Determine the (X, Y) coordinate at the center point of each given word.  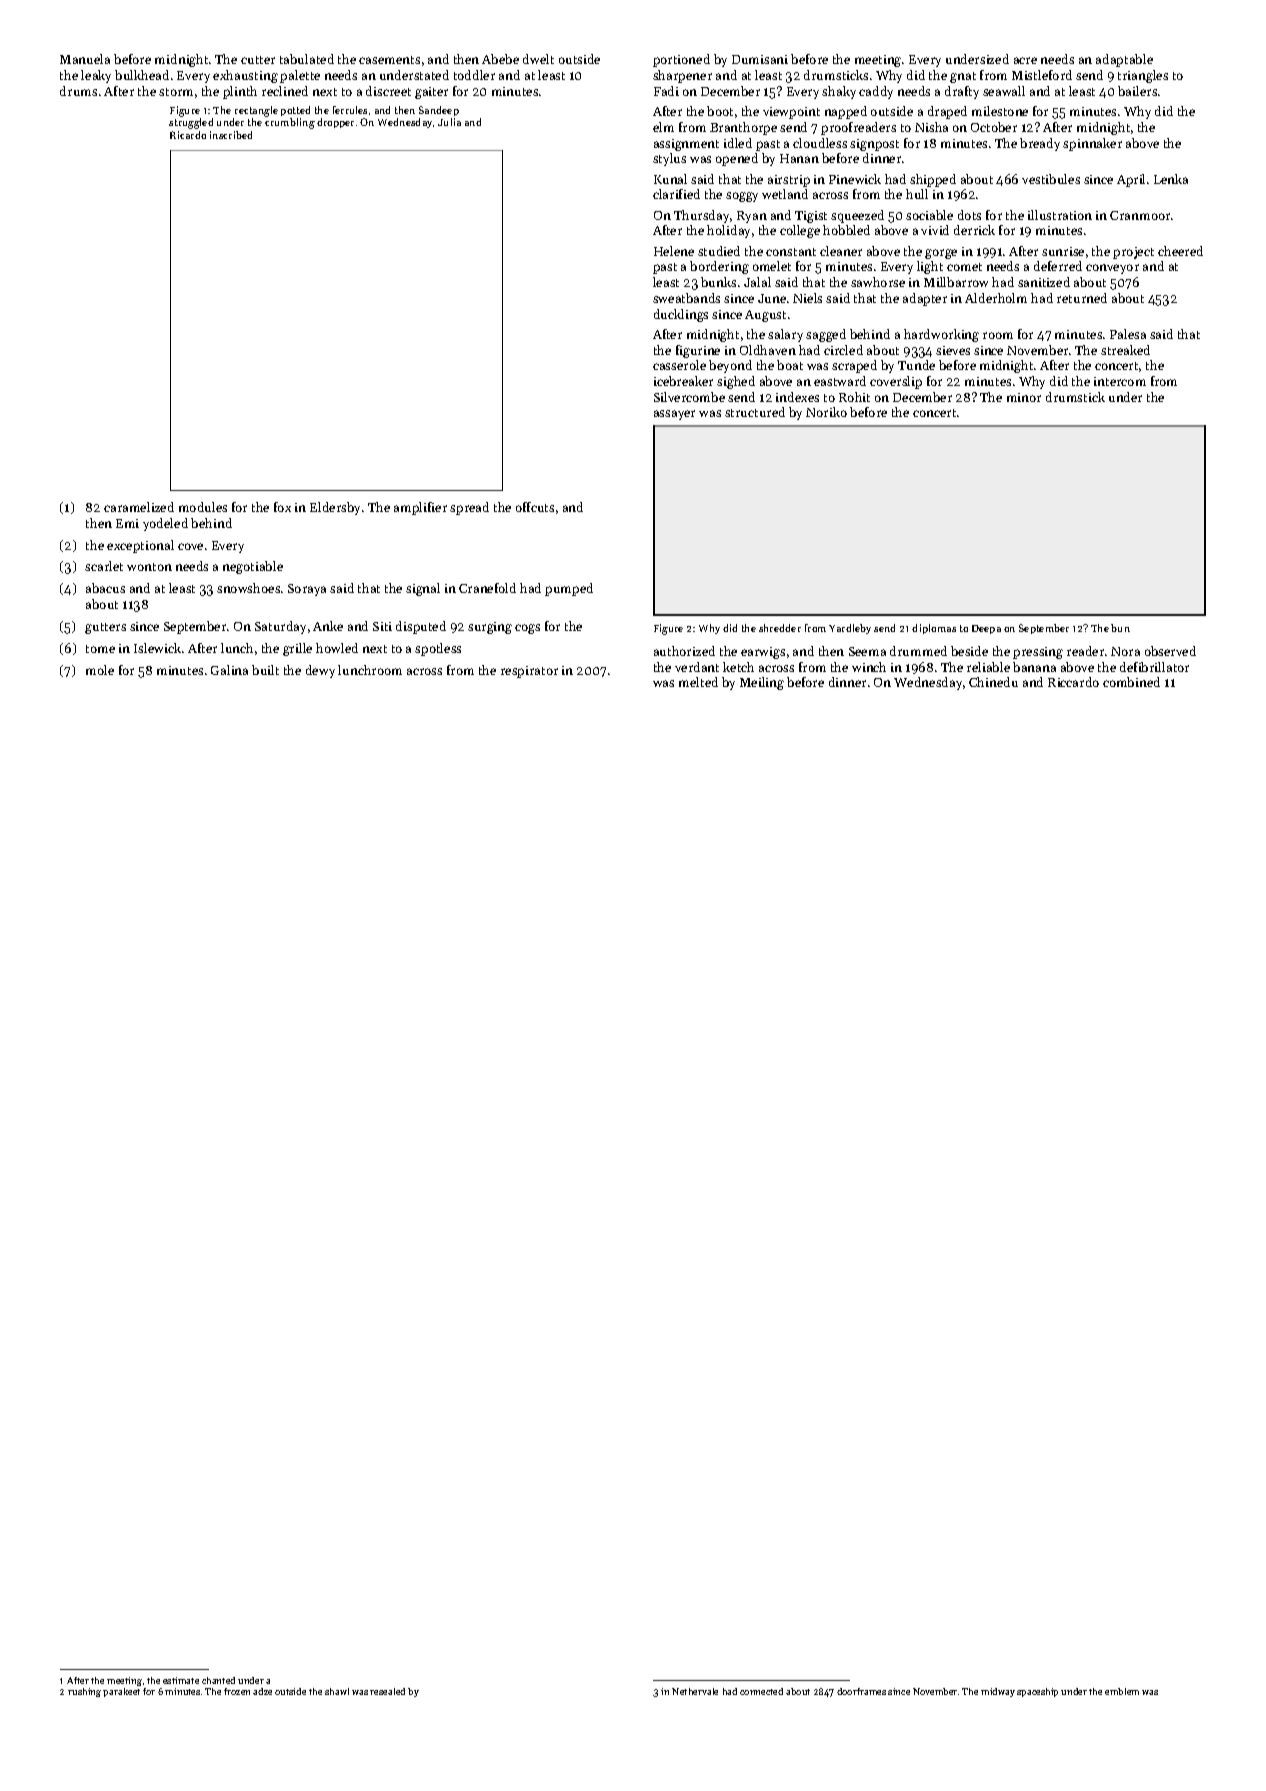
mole (100, 670)
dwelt (538, 59)
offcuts (535, 507)
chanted (218, 1680)
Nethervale (695, 1691)
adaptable (1124, 60)
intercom (1120, 381)
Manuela (85, 59)
